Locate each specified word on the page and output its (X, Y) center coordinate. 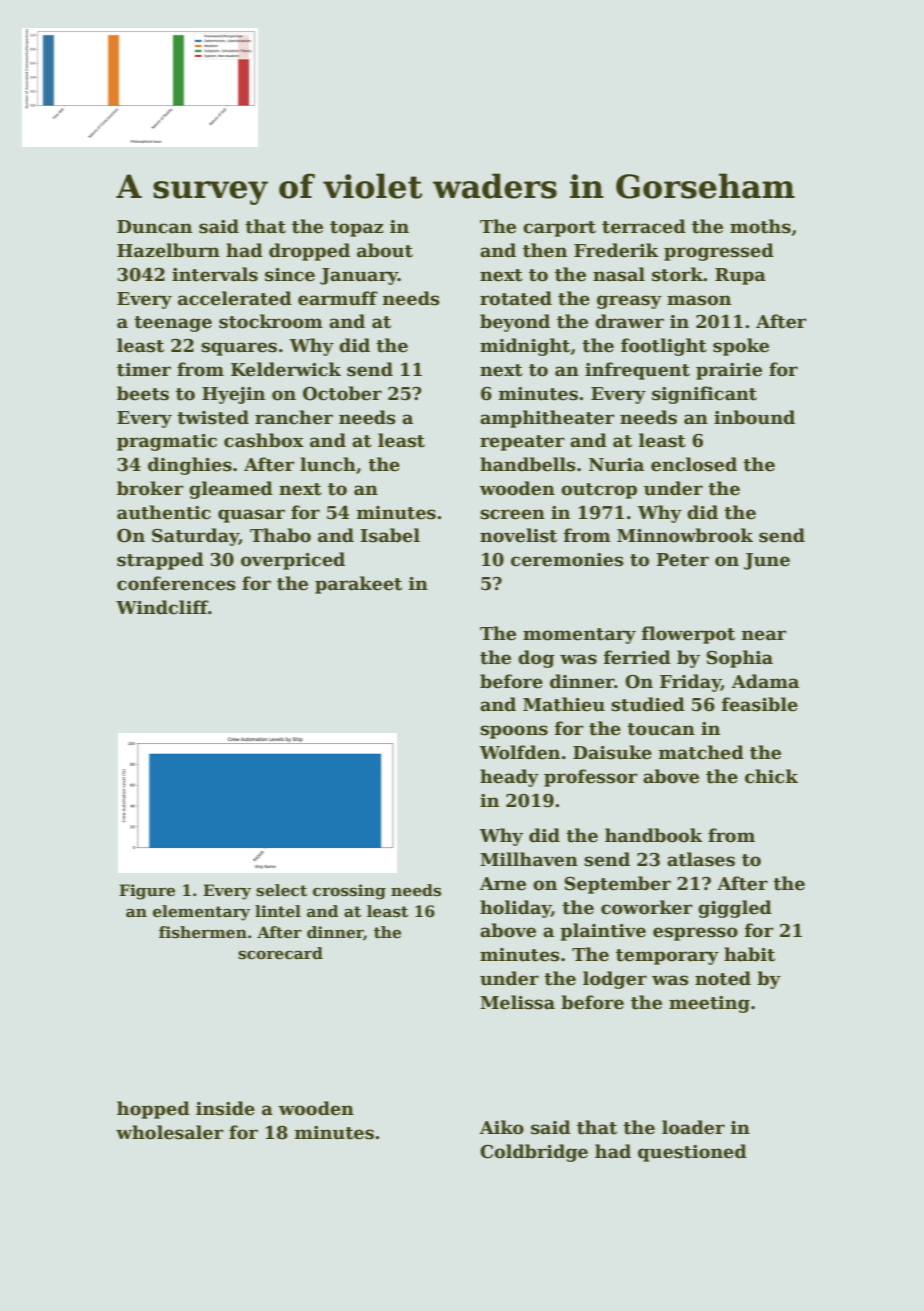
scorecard (280, 953)
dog (536, 659)
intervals (215, 274)
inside (225, 1108)
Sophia (740, 659)
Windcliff (162, 607)
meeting (709, 1004)
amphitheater (547, 419)
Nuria (616, 465)
